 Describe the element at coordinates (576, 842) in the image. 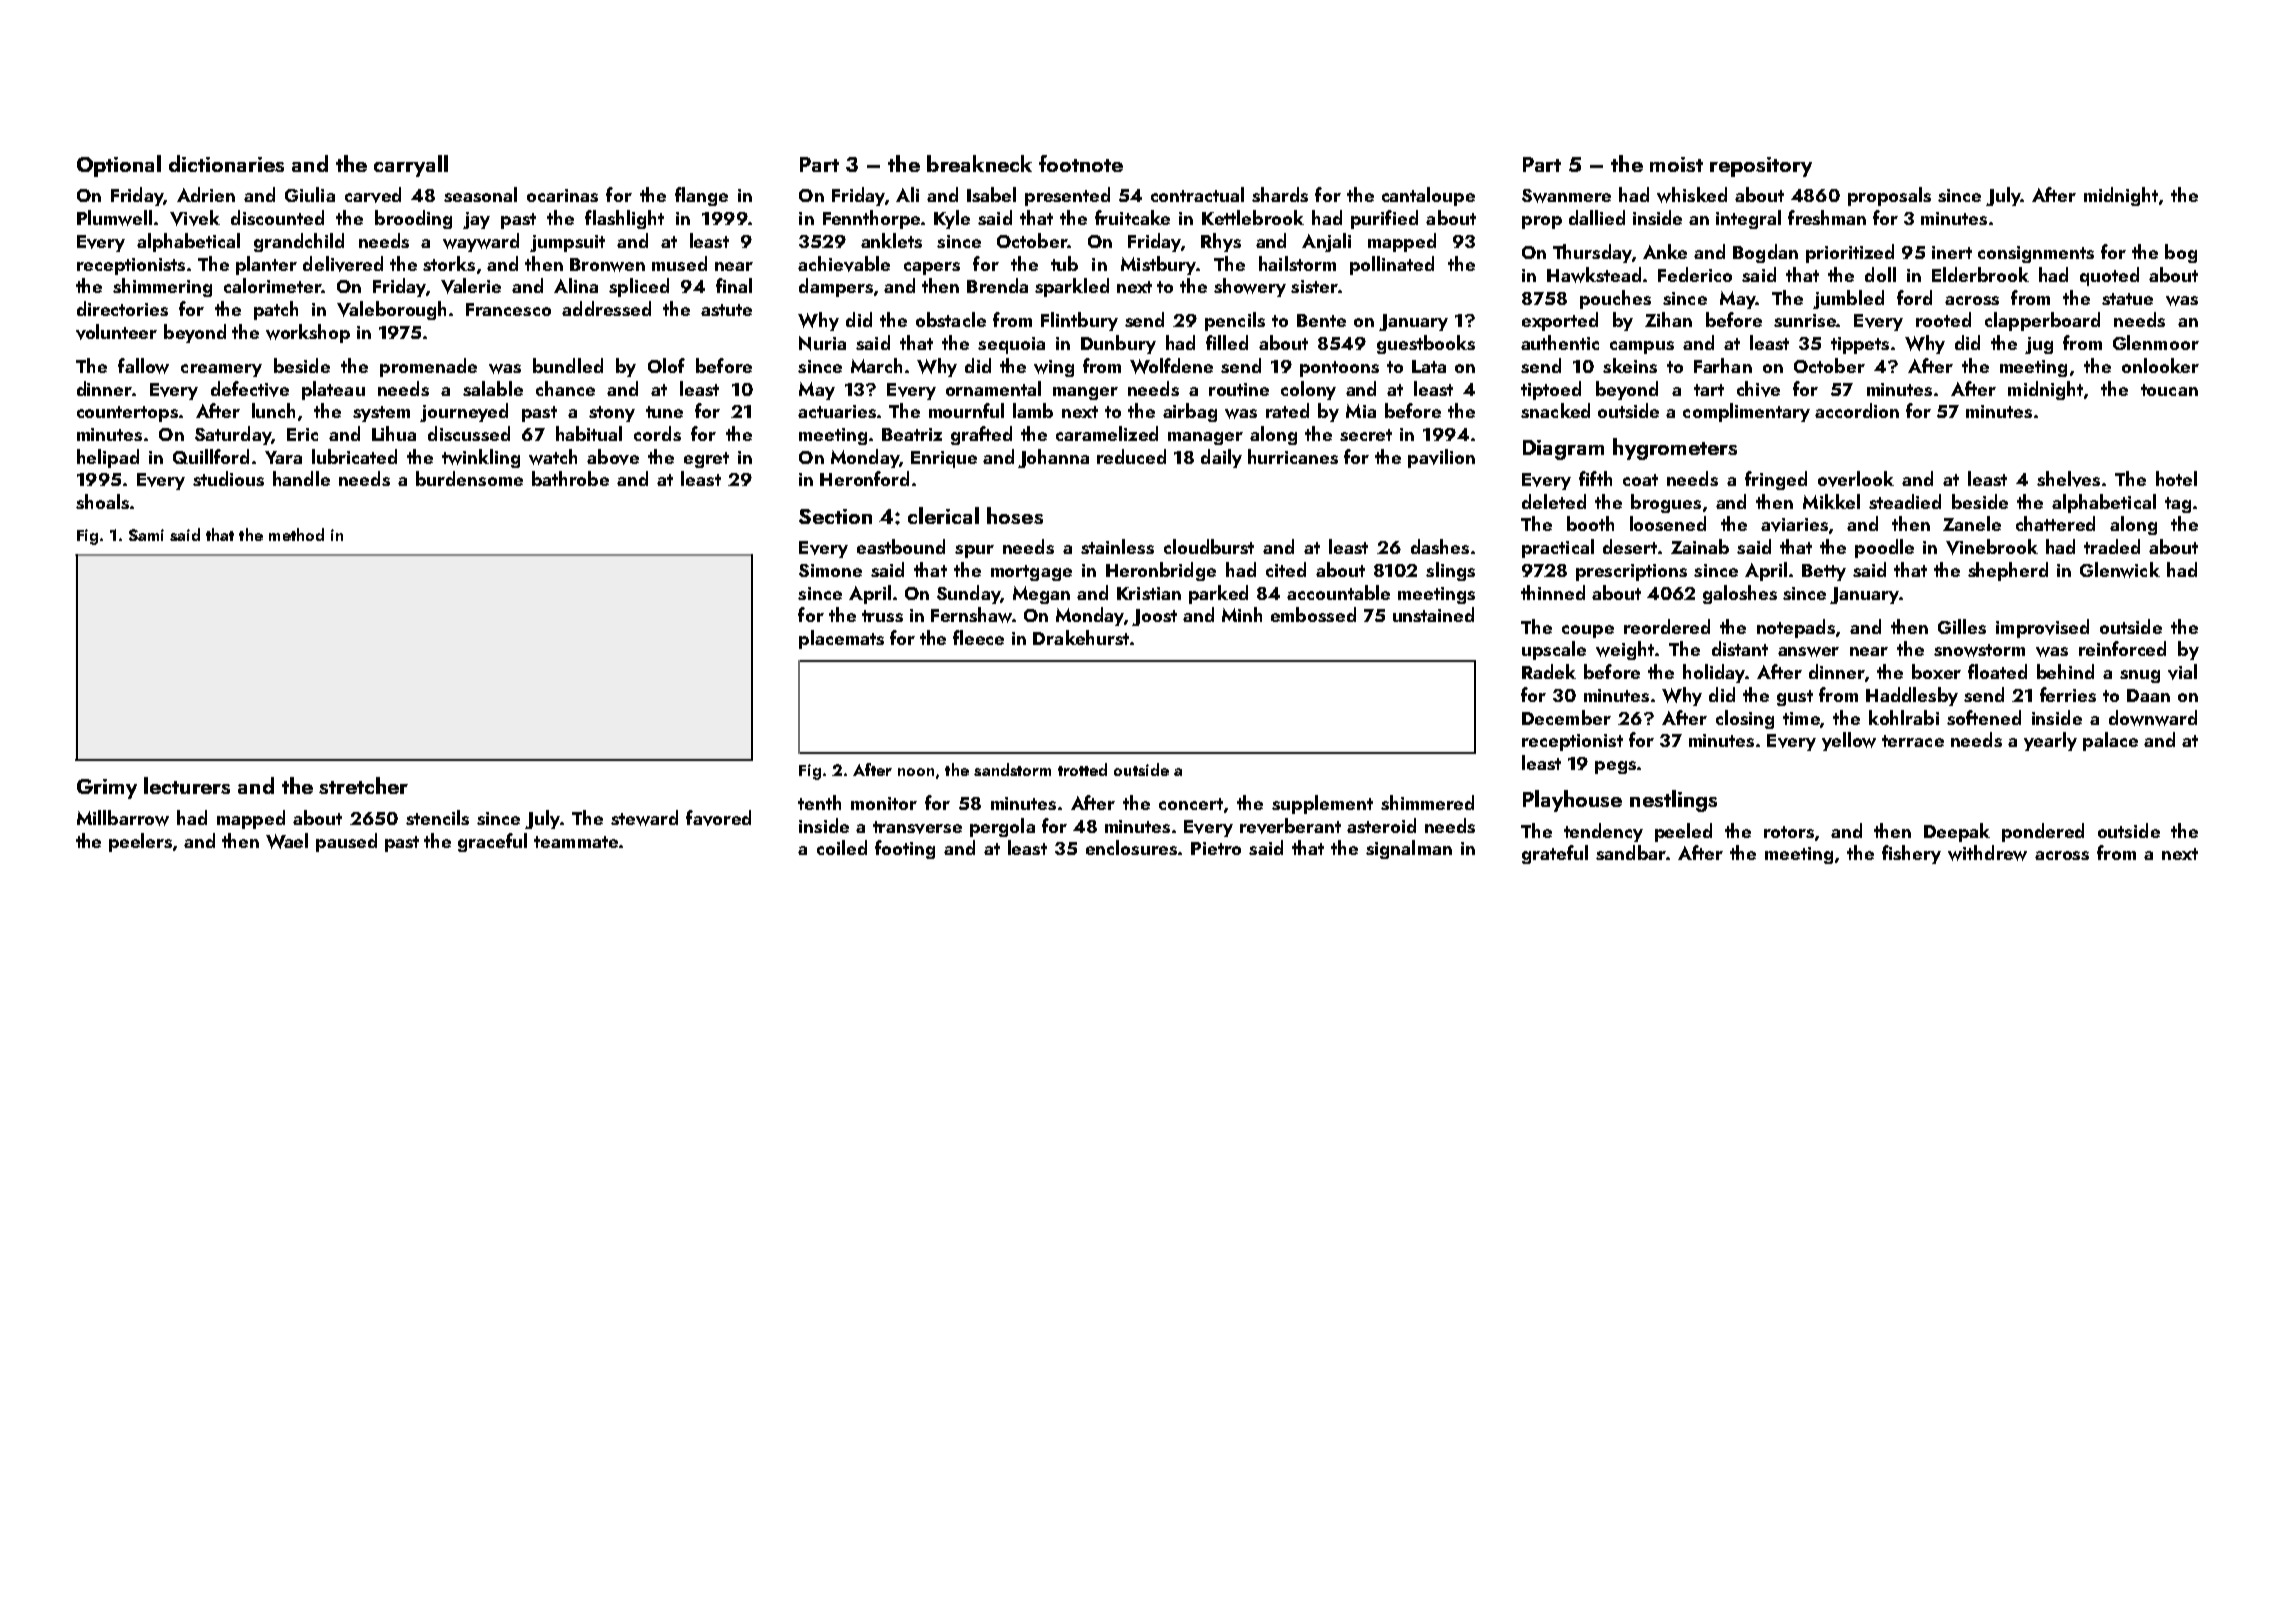

I see `teammate` at that location.
